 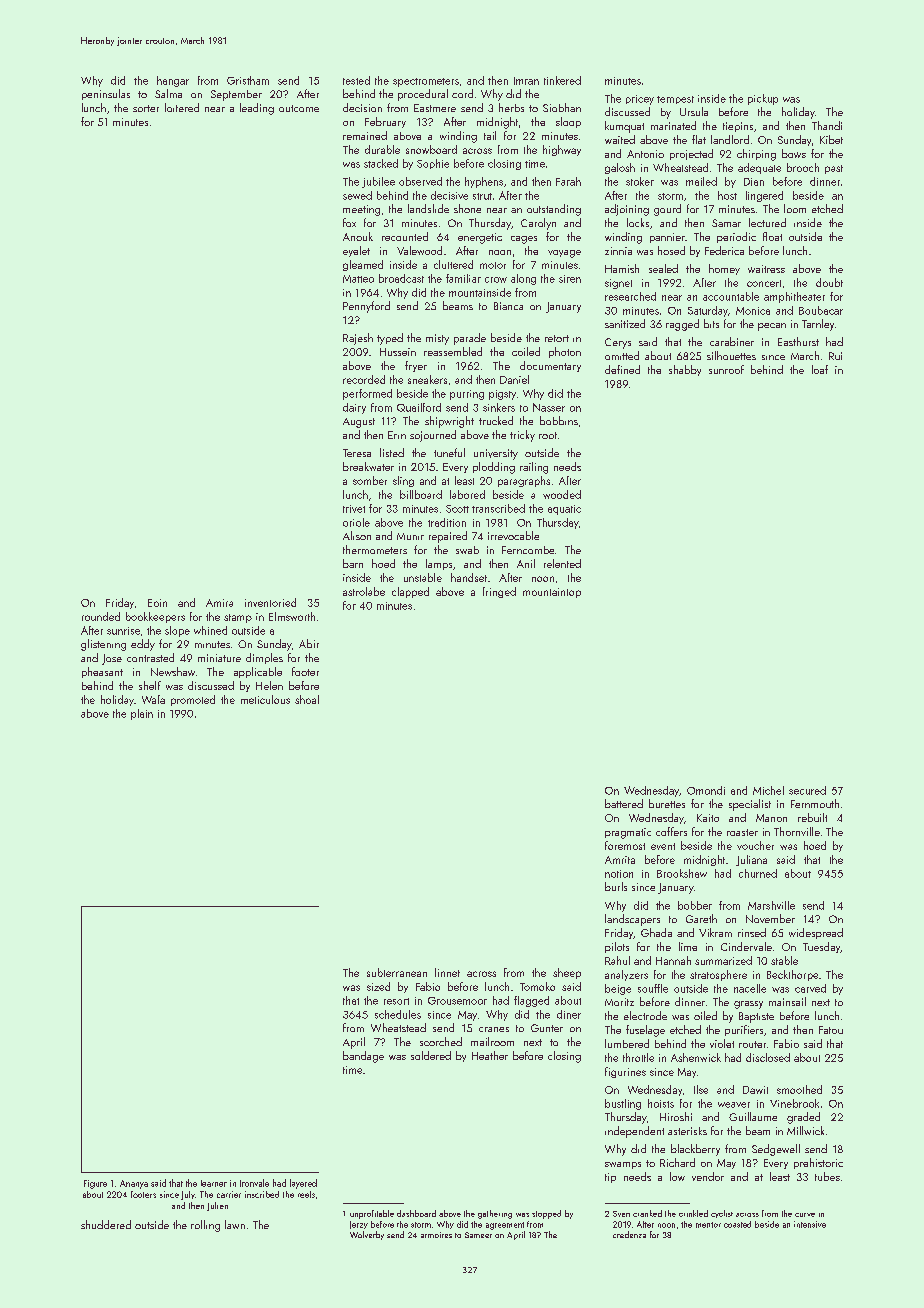 I want to click on linnet, so click(x=447, y=972).
